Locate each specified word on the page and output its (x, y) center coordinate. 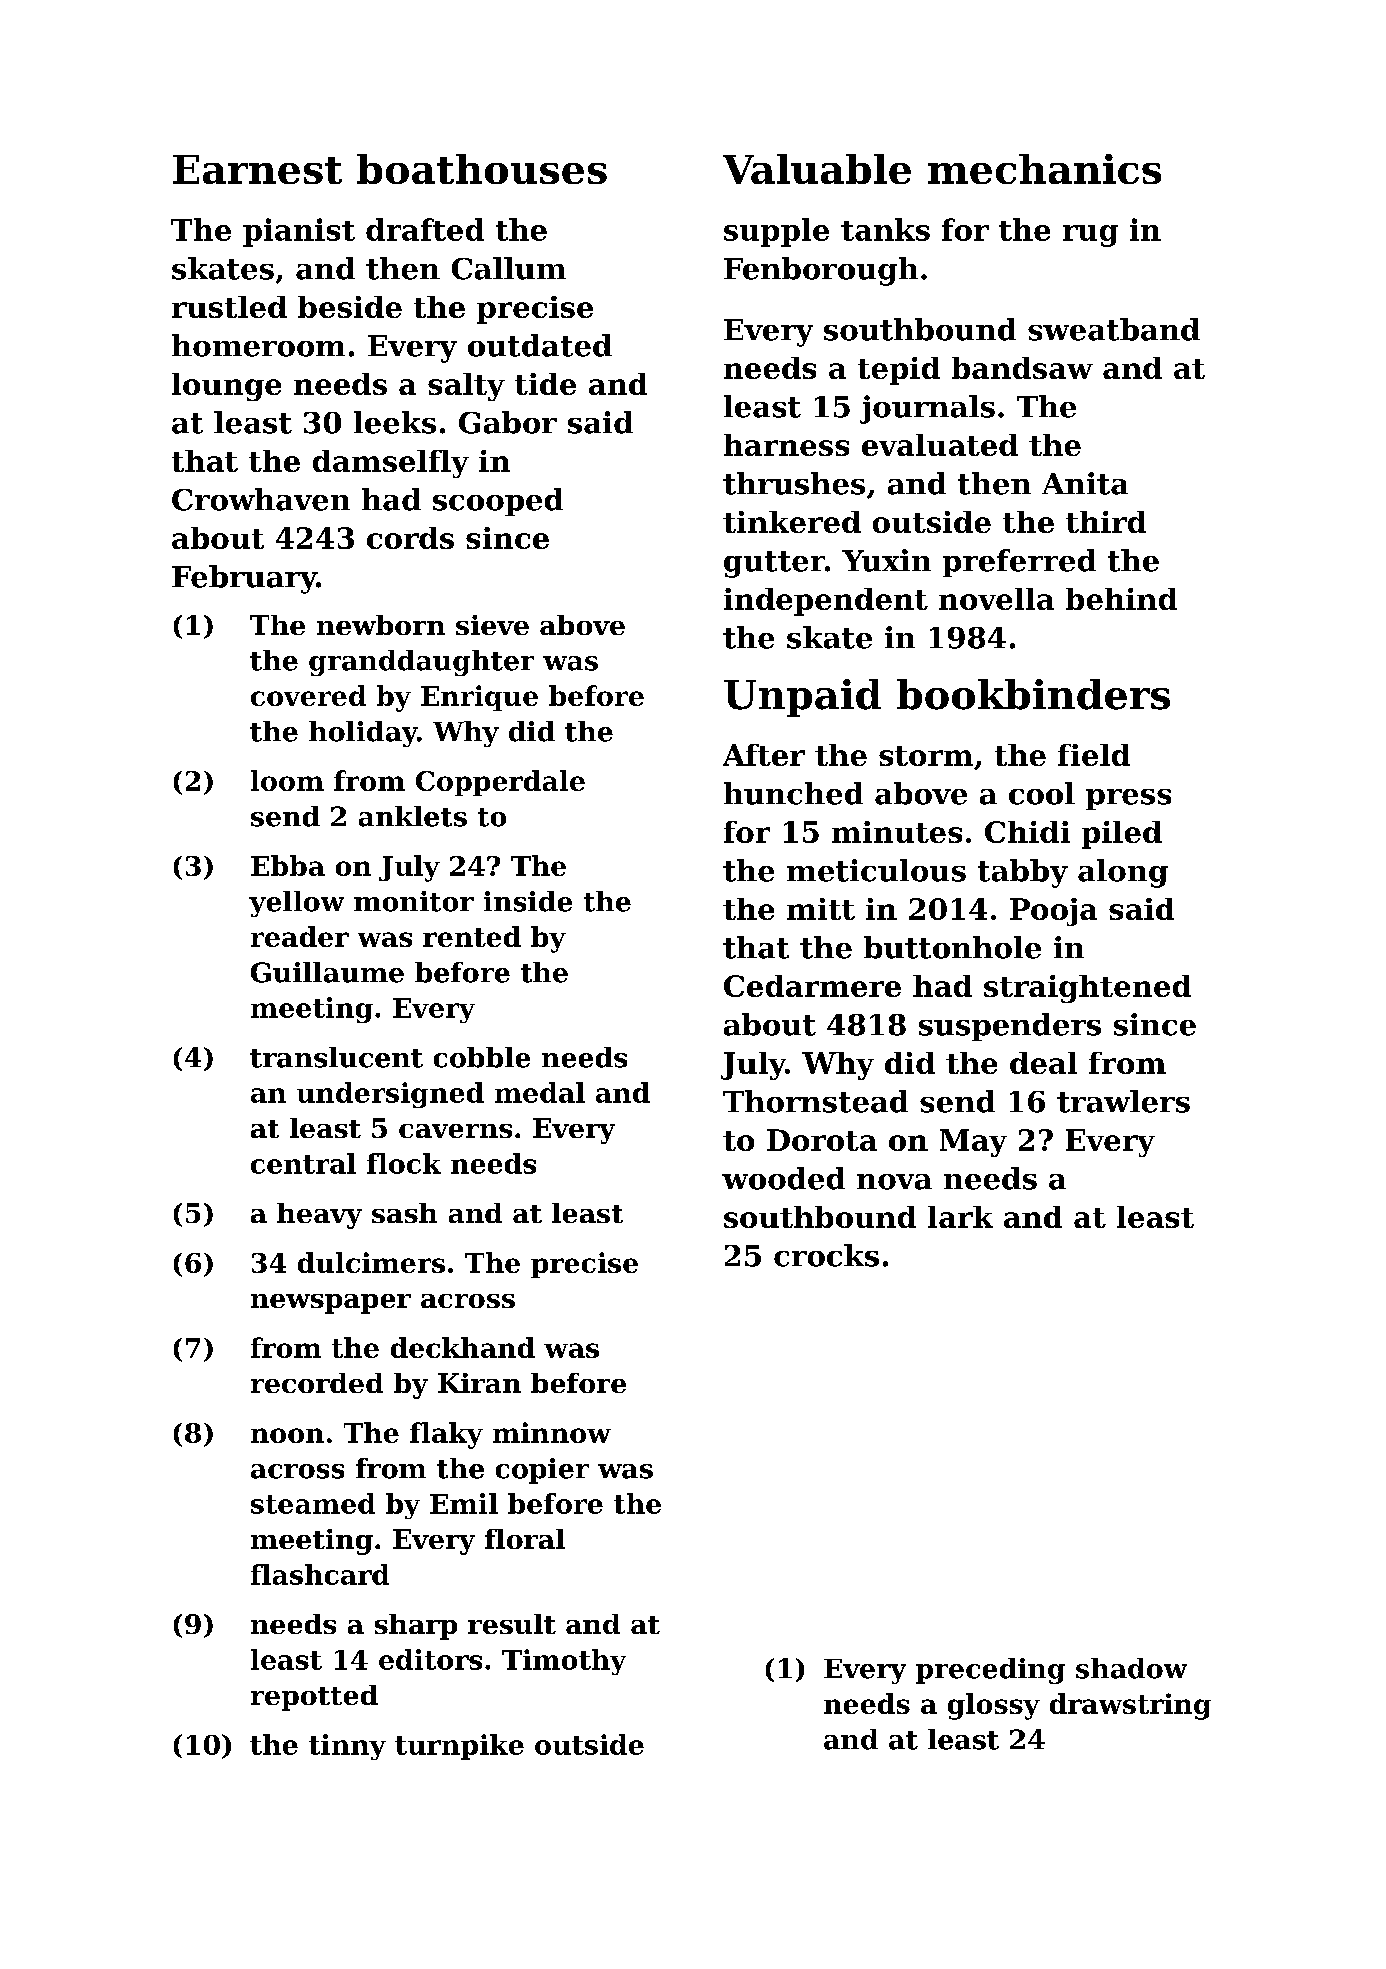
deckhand (463, 1347)
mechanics (1044, 169)
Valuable (817, 169)
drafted (425, 229)
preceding (990, 1671)
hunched (793, 793)
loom (287, 780)
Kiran (479, 1383)
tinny (347, 1747)
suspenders (1010, 1027)
